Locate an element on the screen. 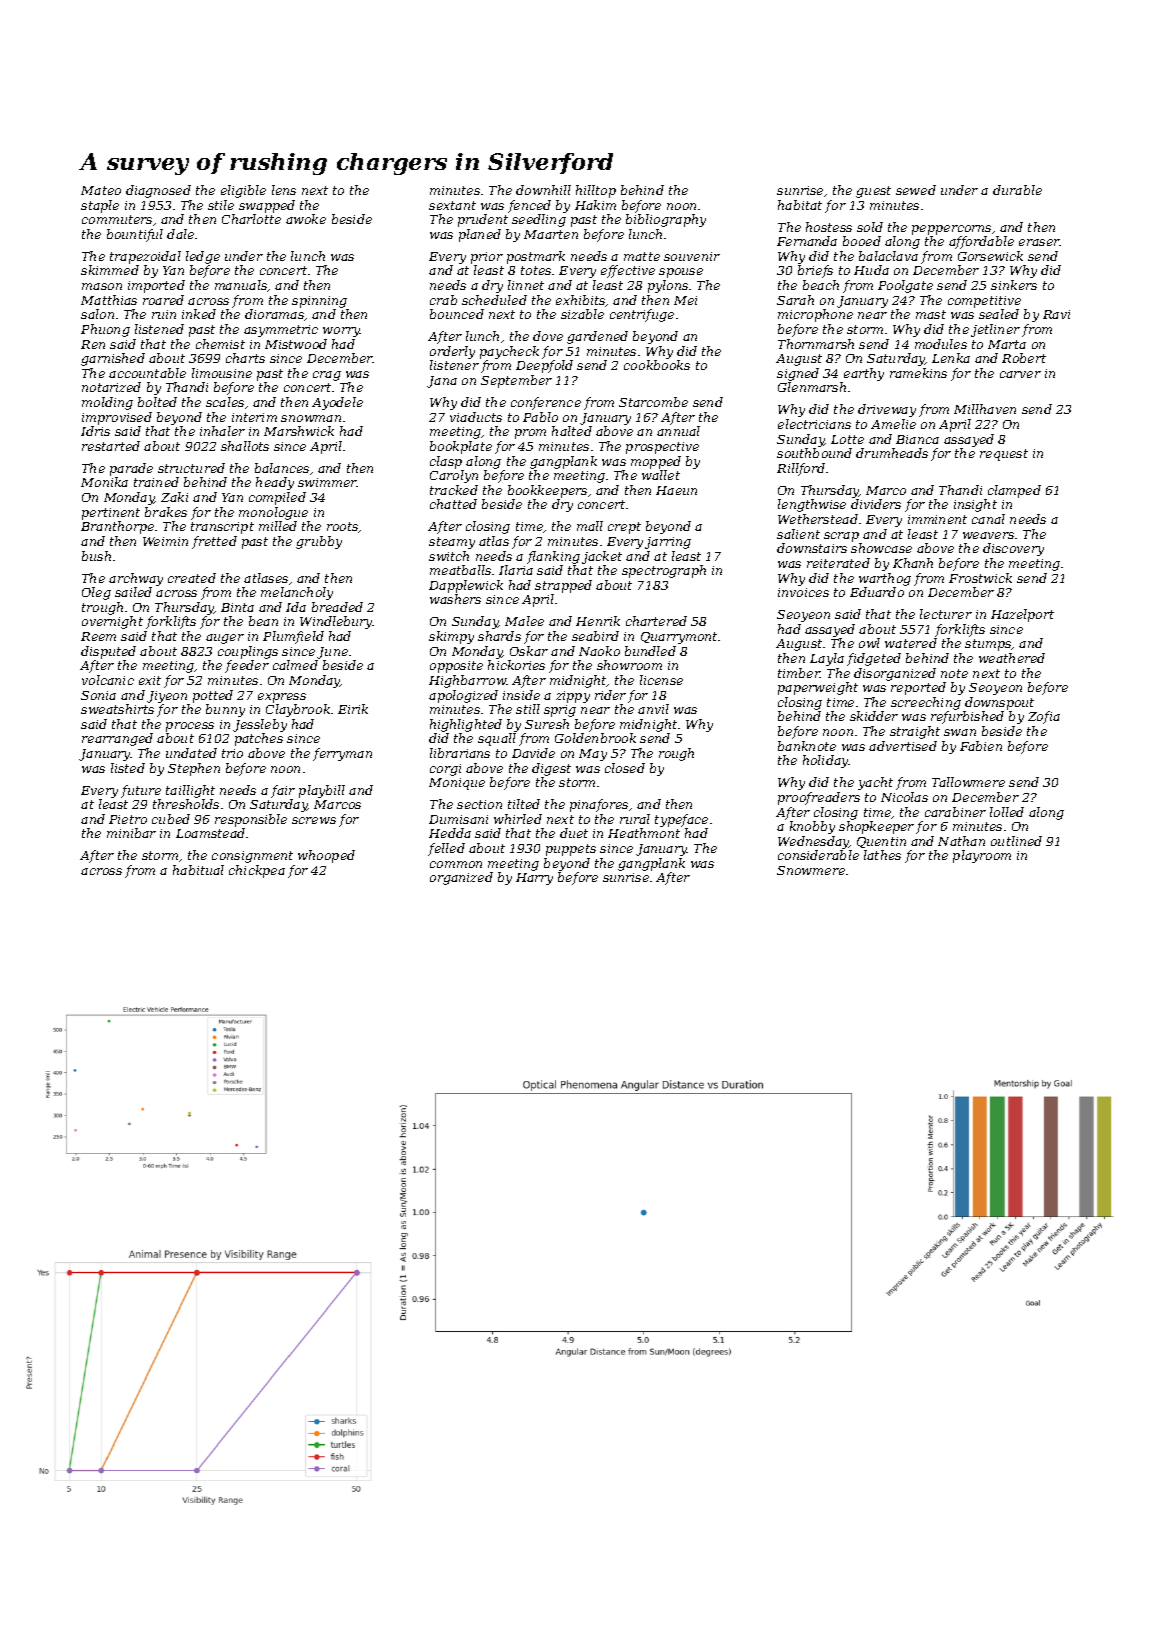 This screenshot has height=1633, width=1154. canal is located at coordinates (988, 519).
